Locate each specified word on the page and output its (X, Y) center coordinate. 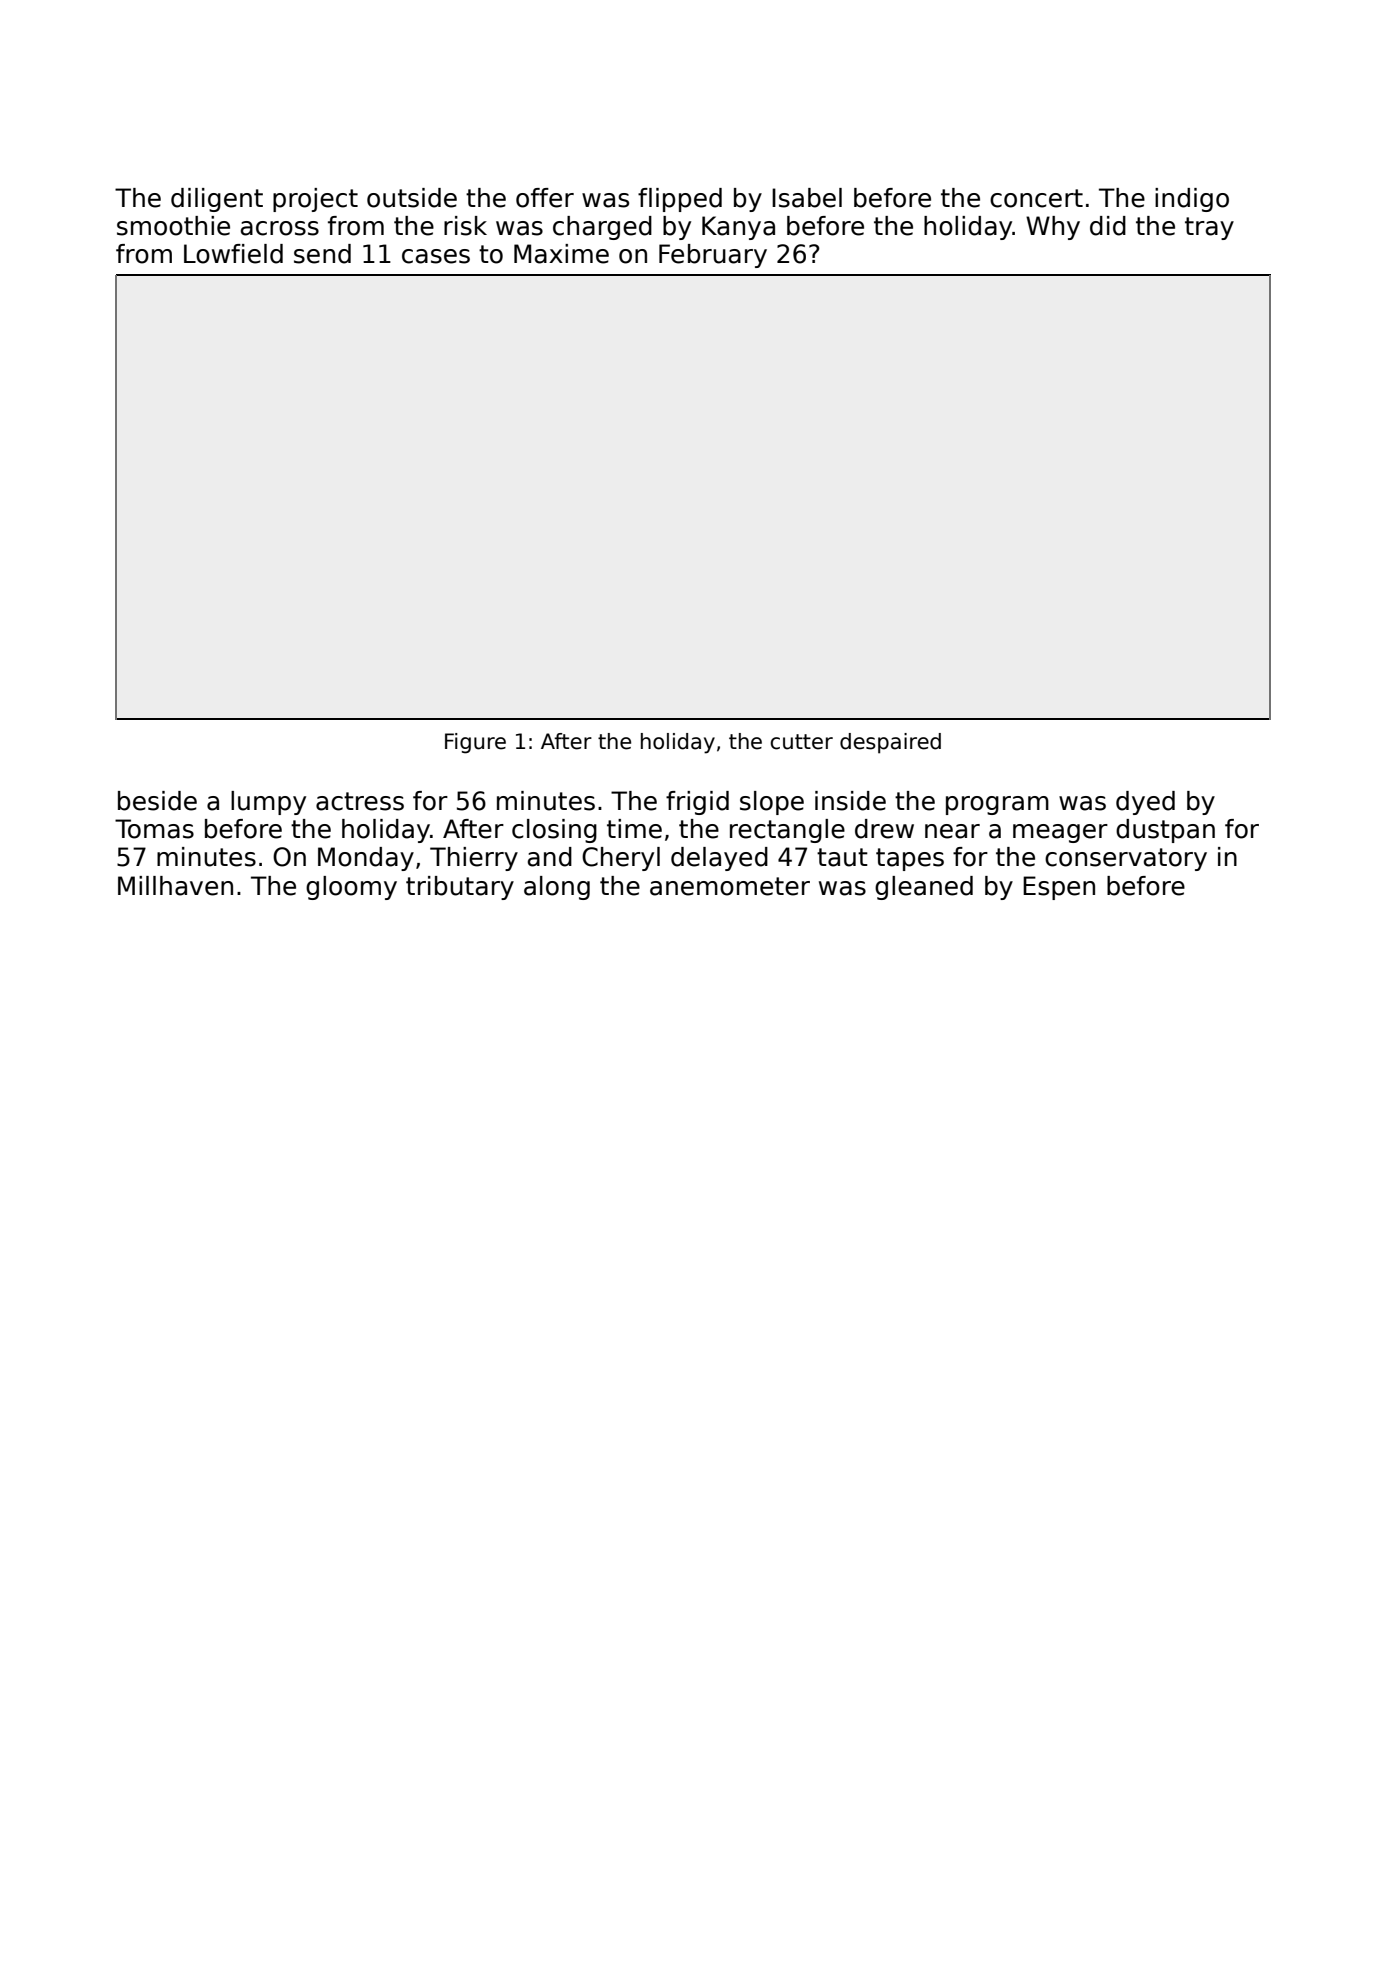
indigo (1192, 200)
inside (850, 801)
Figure (475, 743)
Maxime (561, 254)
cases (436, 256)
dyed (1145, 803)
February (713, 256)
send (322, 254)
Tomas (154, 829)
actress (360, 801)
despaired (890, 743)
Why (1053, 228)
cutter (801, 742)
